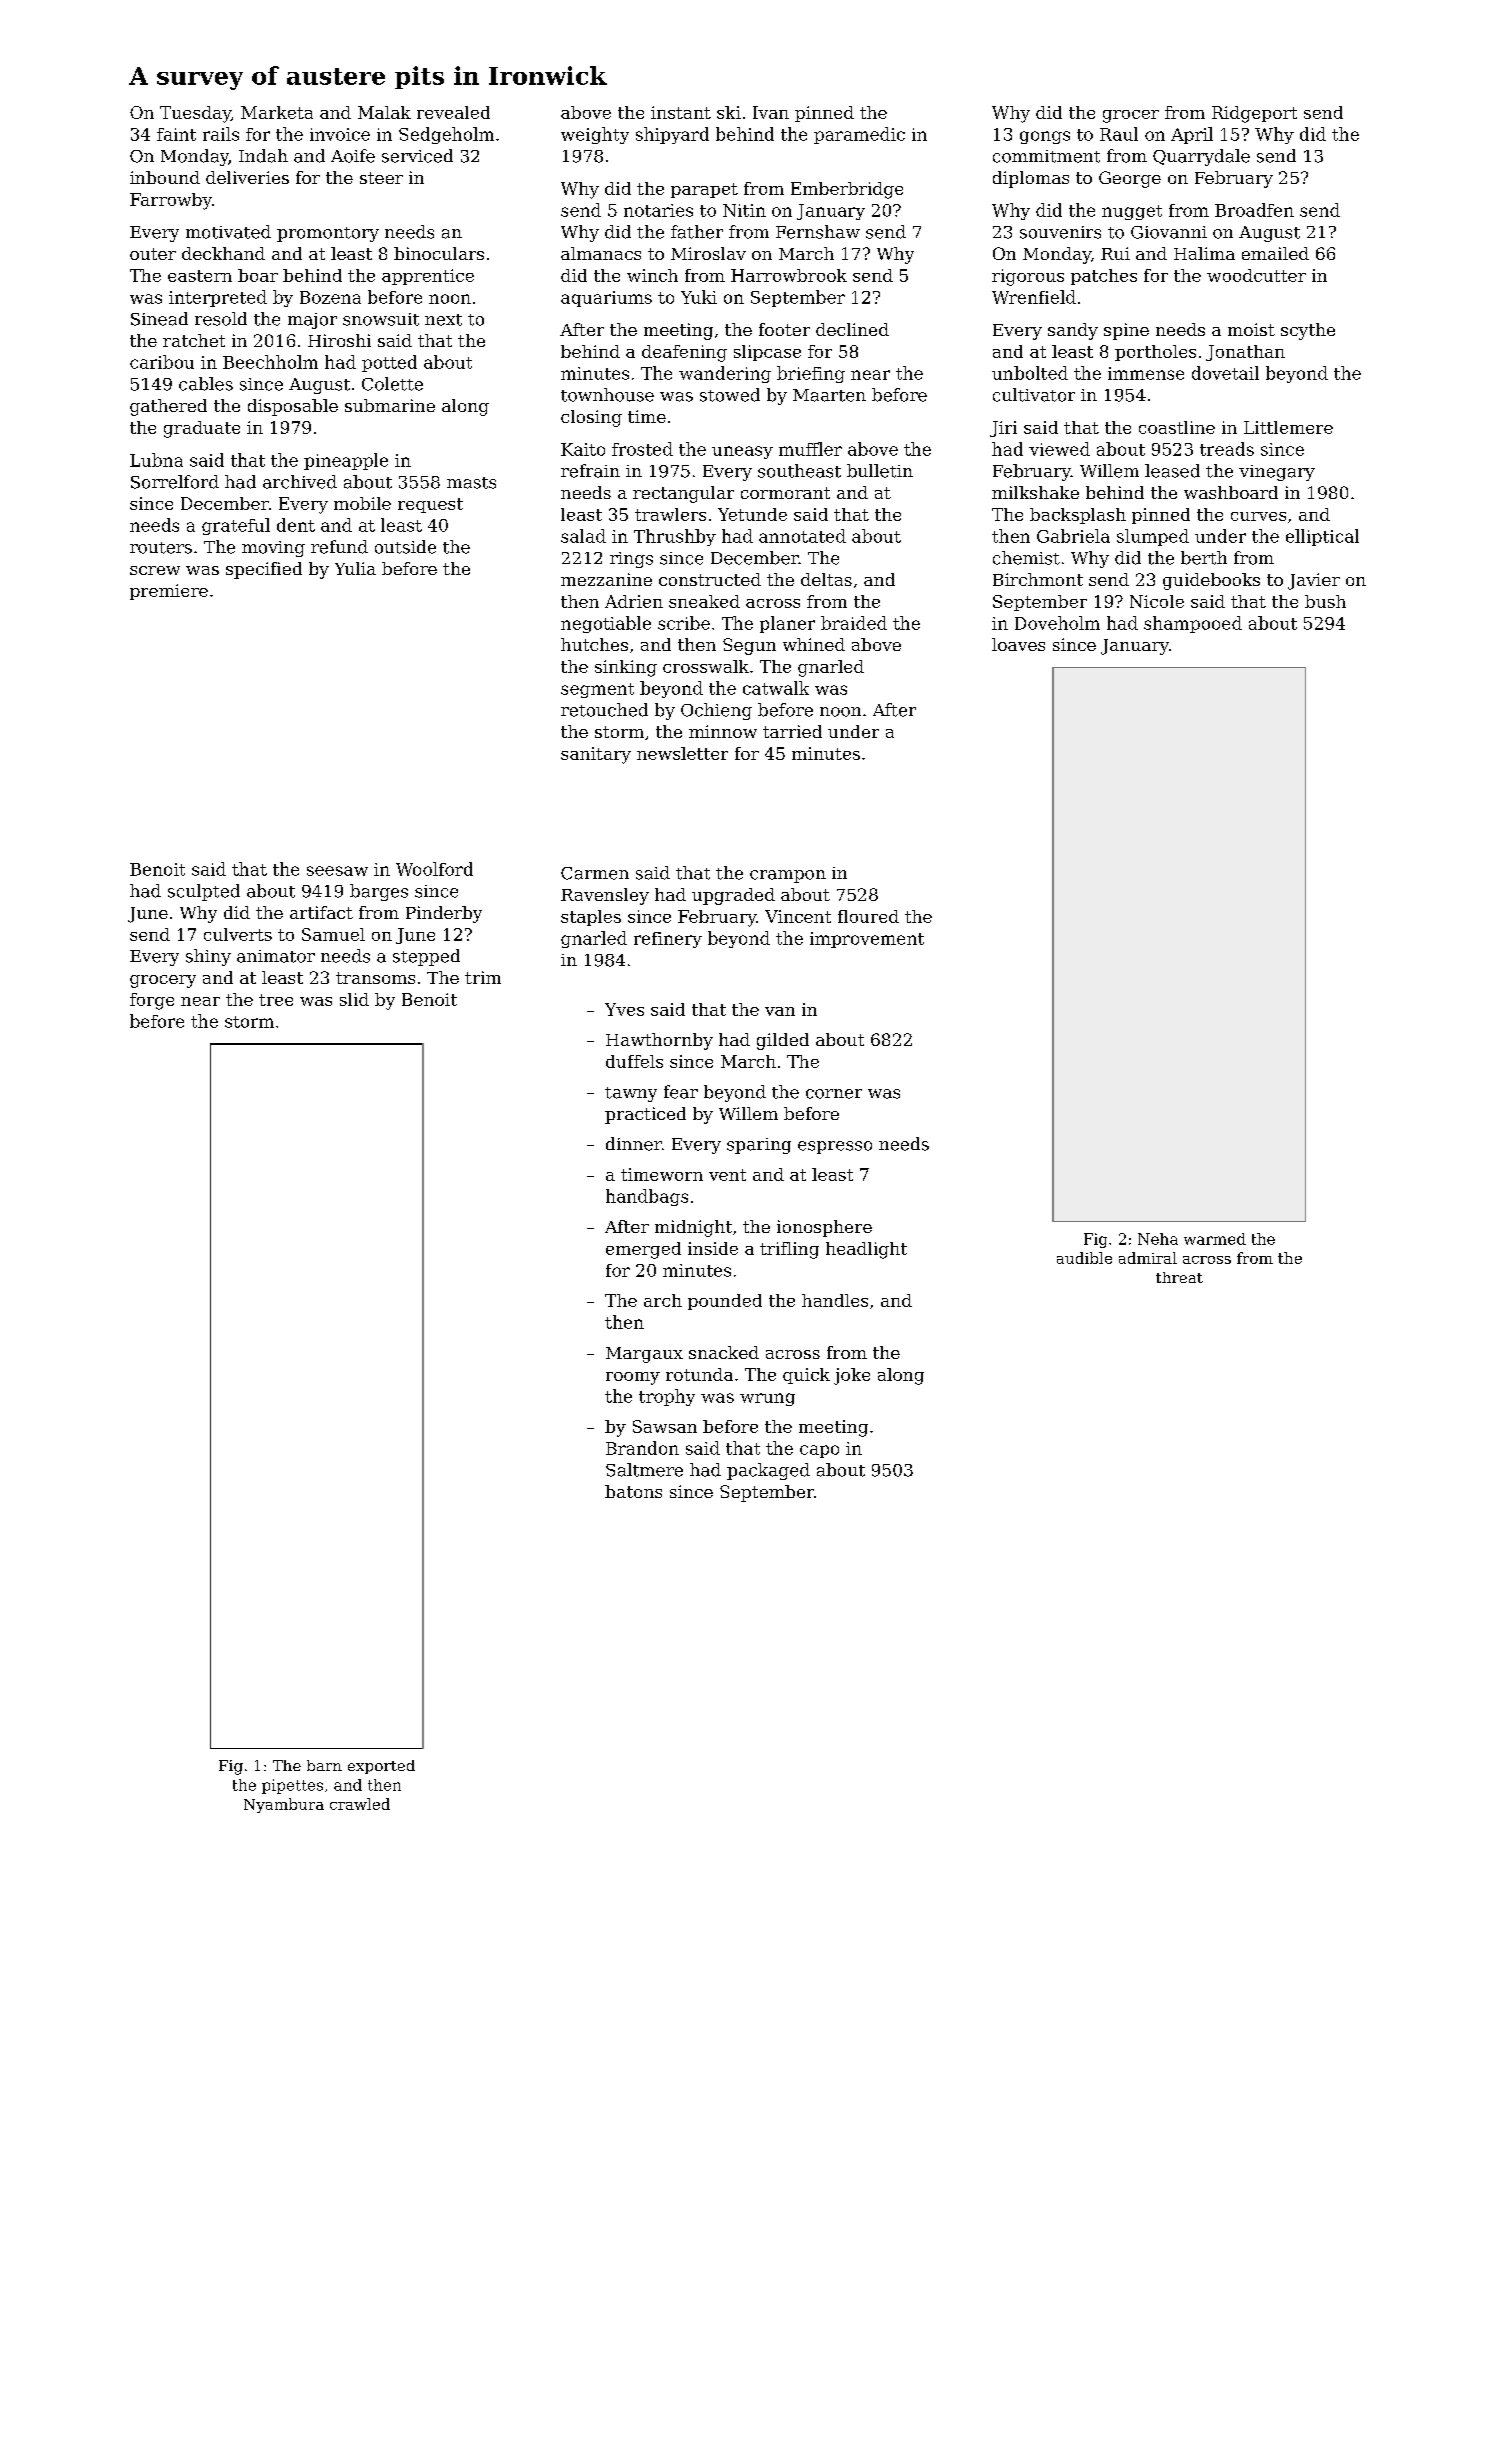  Describe the element at coordinates (633, 1378) in the screenshot. I see `roomy` at that location.
